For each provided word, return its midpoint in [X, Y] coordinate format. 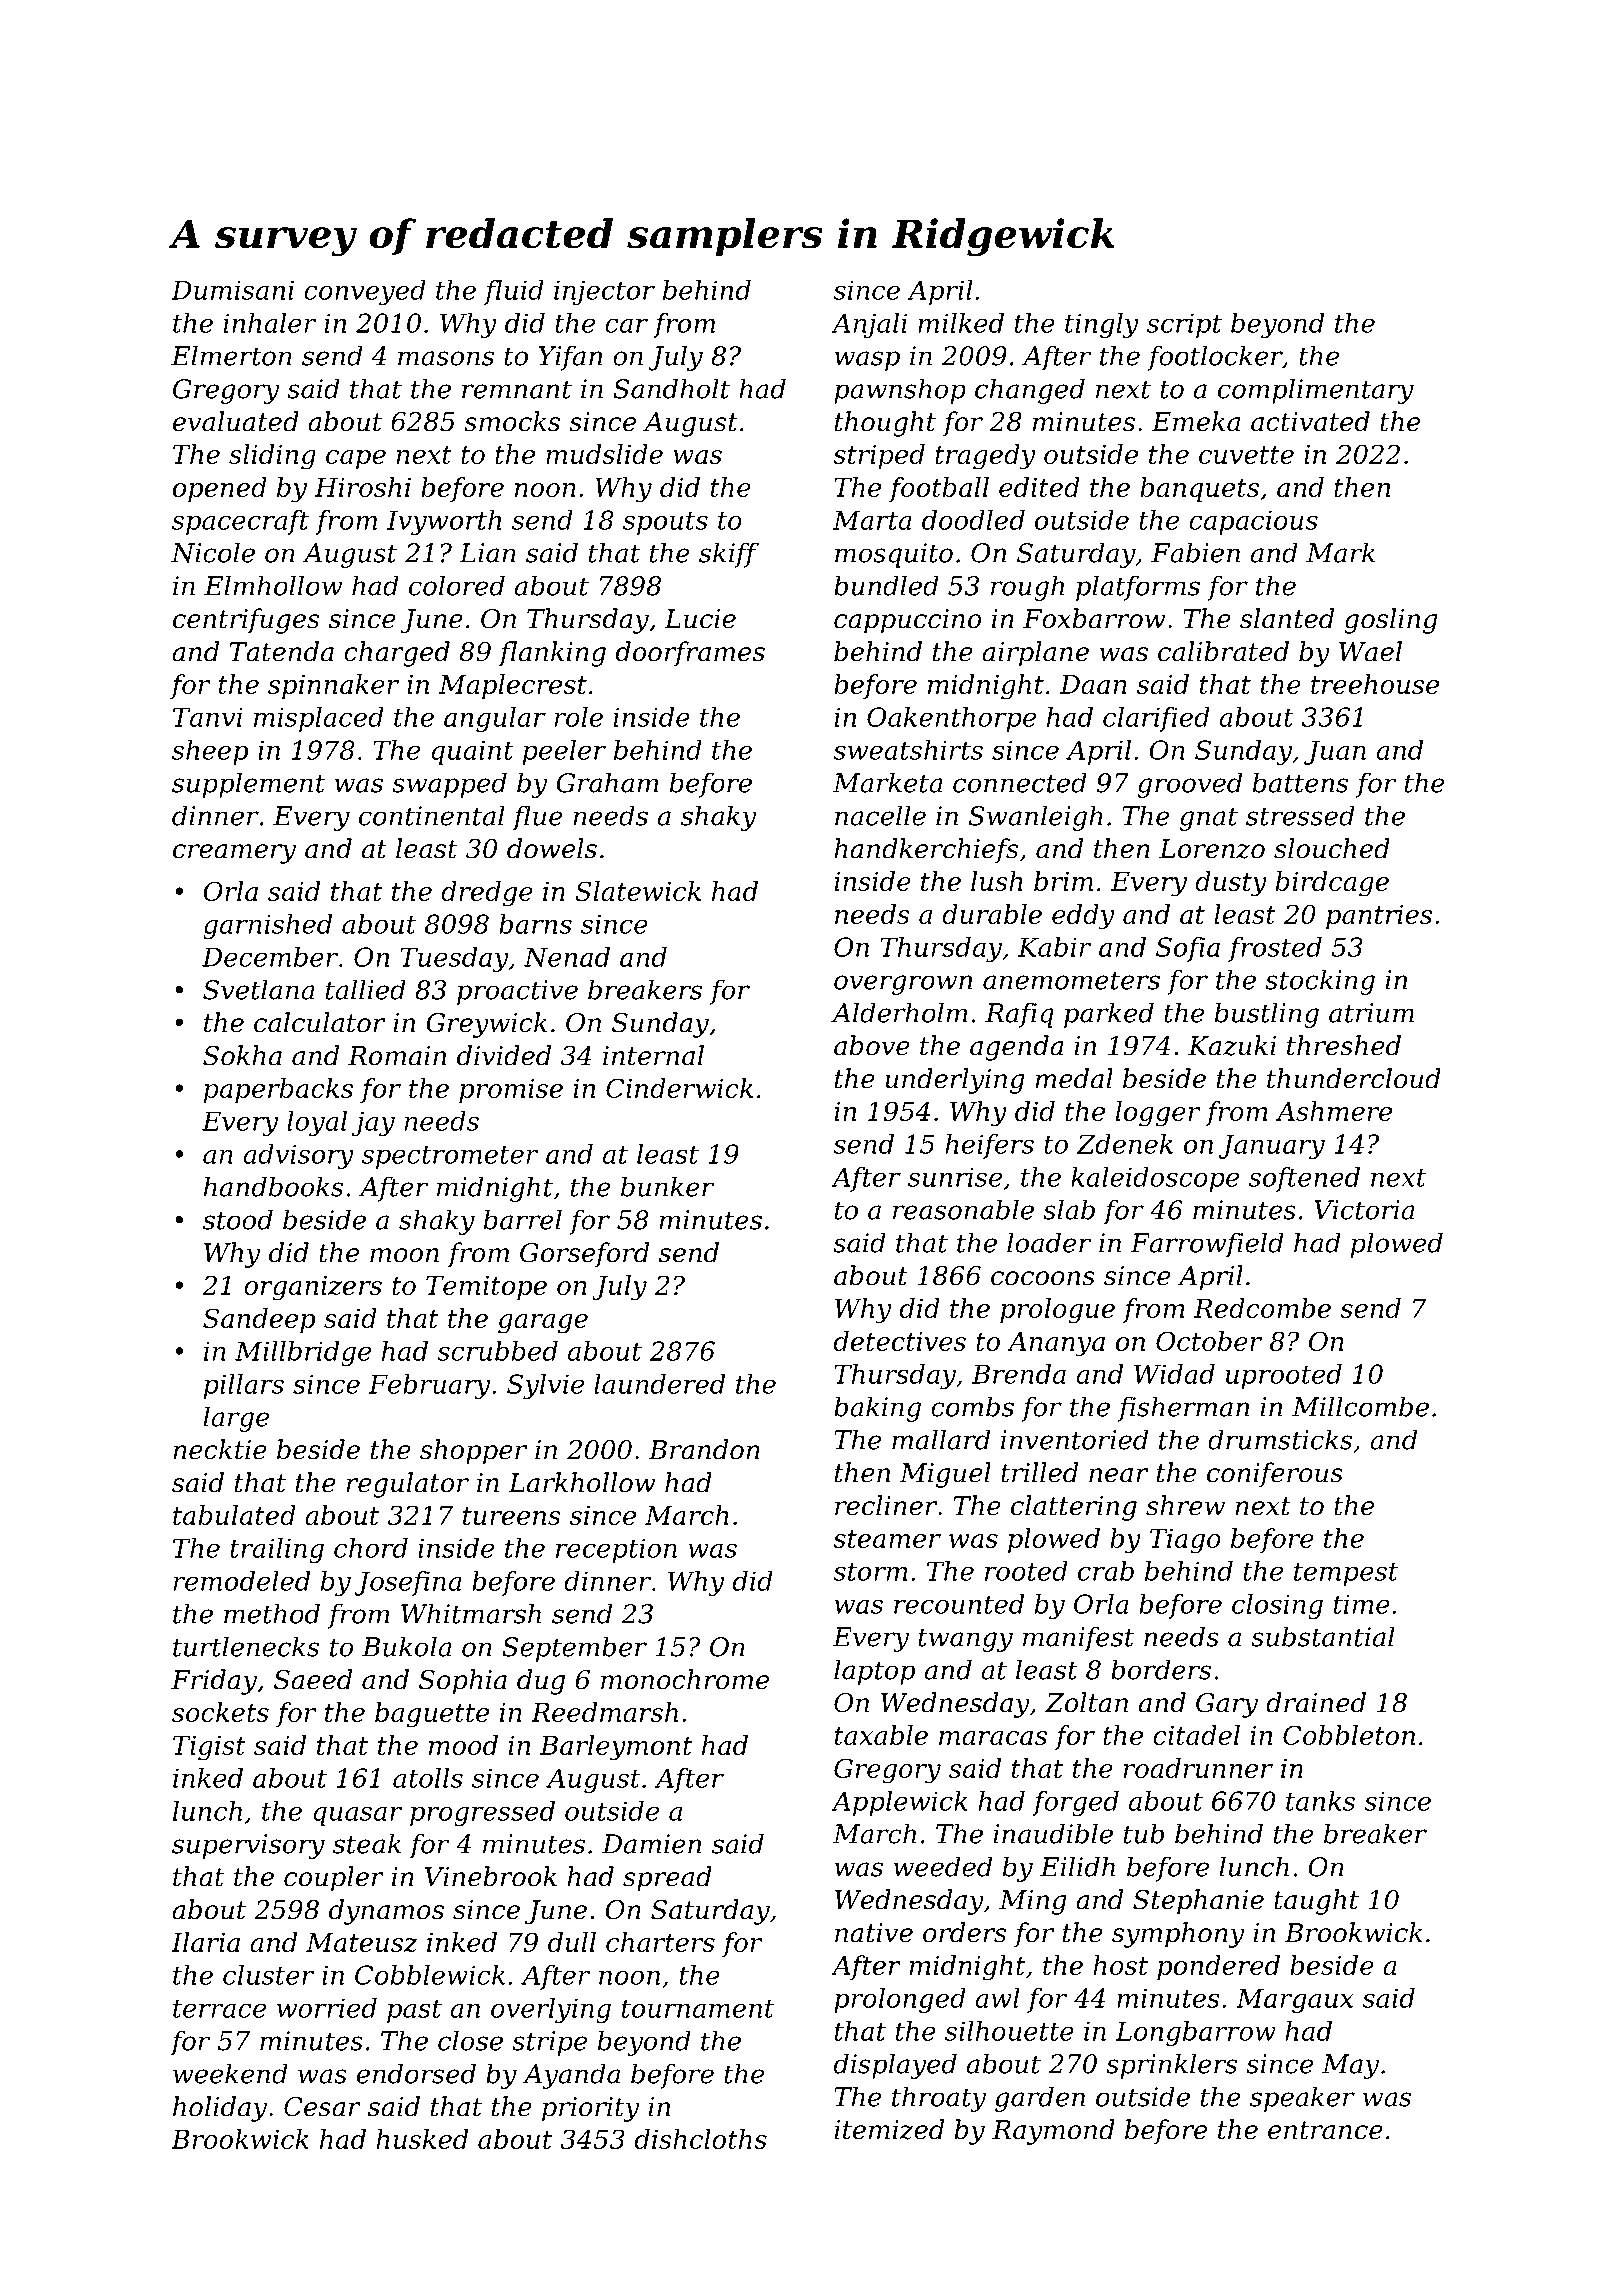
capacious [1253, 522]
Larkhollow [581, 1482]
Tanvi [208, 717]
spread [667, 1879]
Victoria [1364, 1210]
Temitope [486, 1288]
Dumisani [232, 290]
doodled [973, 520]
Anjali [869, 325]
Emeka [1196, 421]
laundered [659, 1384]
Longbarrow [1196, 2033]
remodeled [242, 1581]
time [1362, 1604]
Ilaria [205, 1942]
